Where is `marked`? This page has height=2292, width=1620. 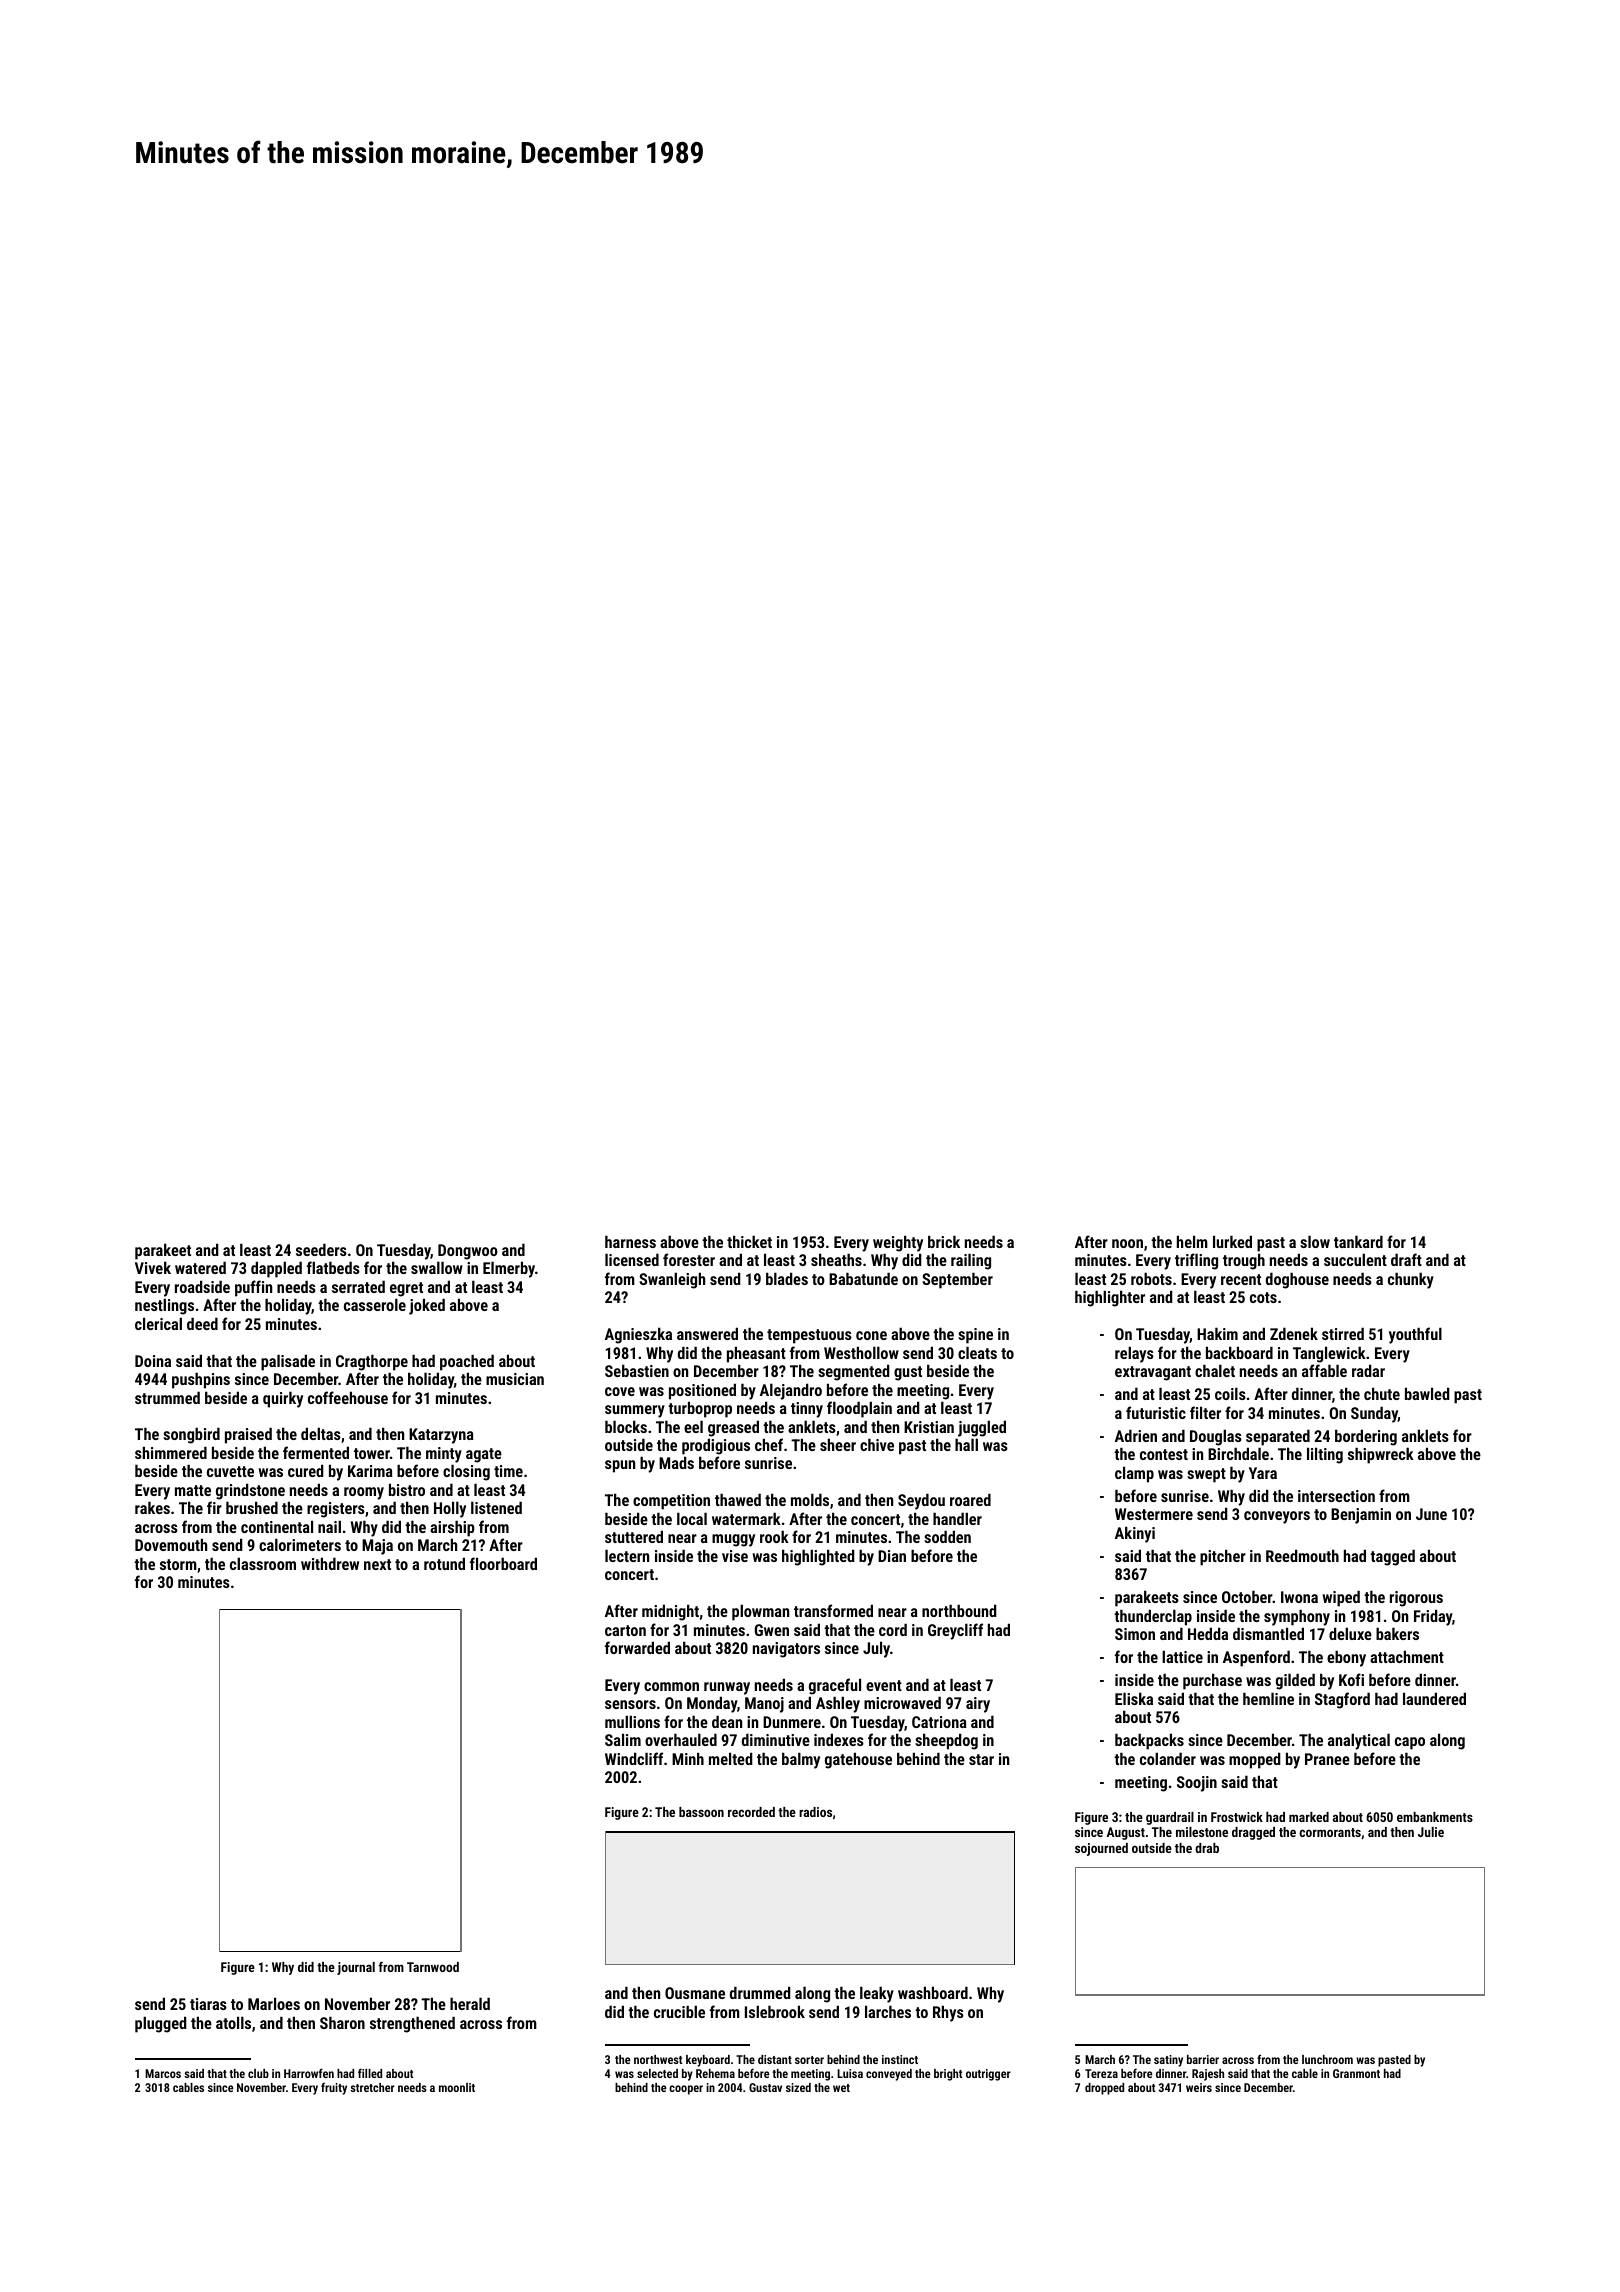 marked is located at coordinates (1309, 1817).
